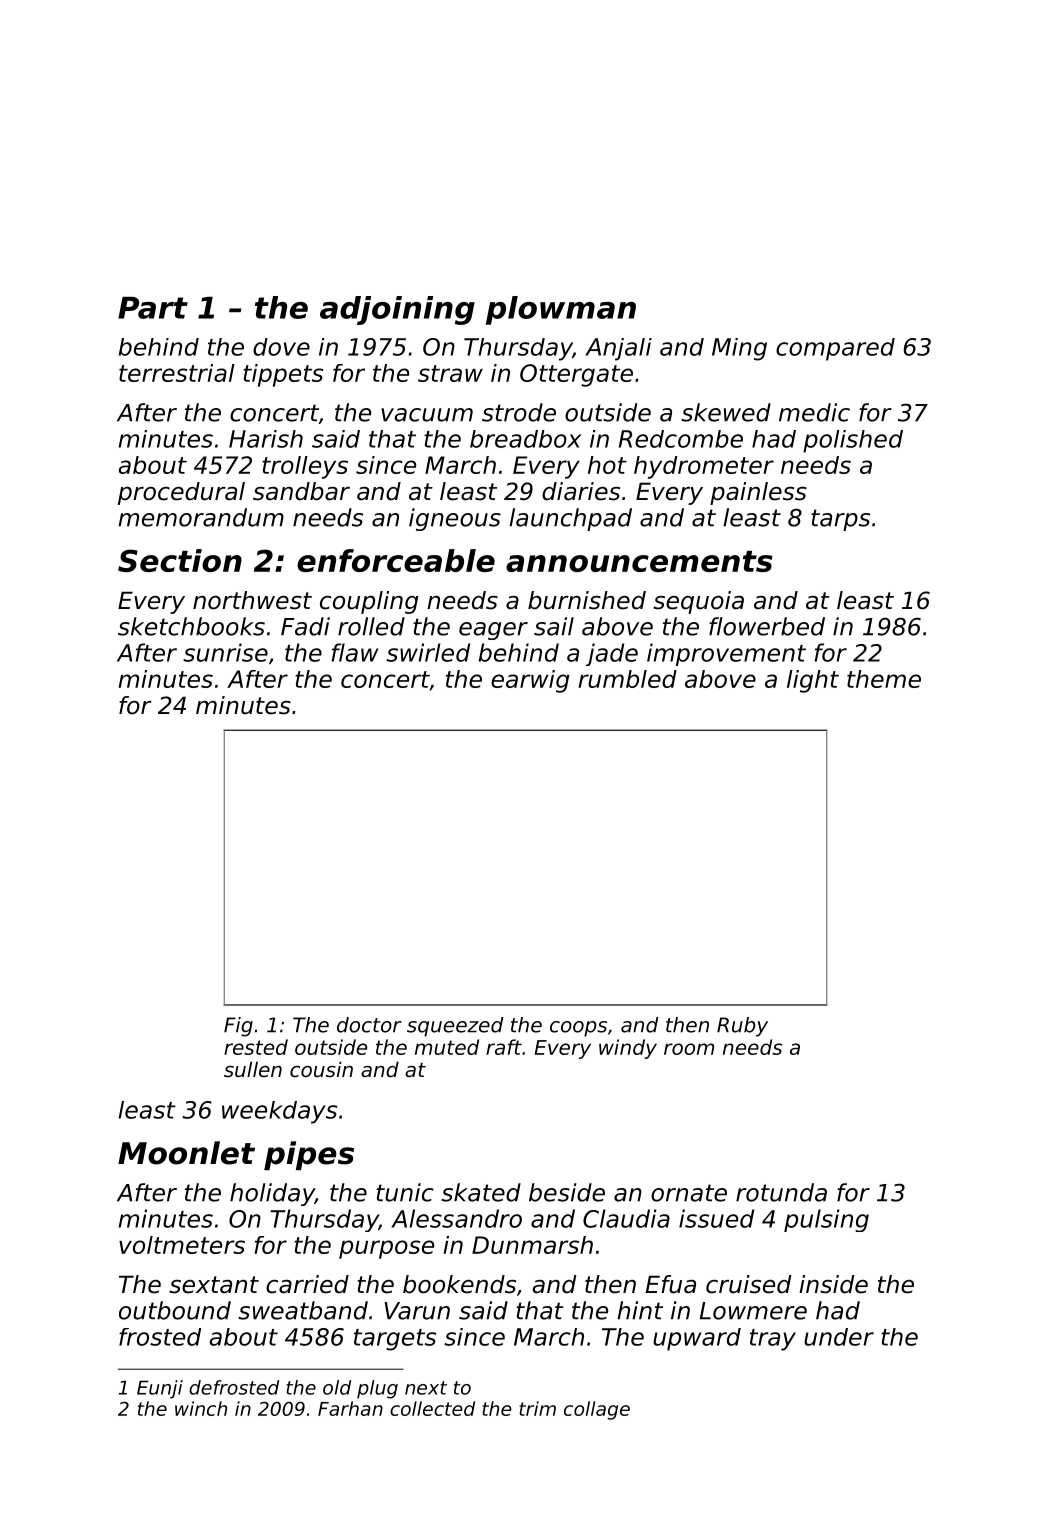  What do you see at coordinates (561, 310) in the image?
I see `plowman` at bounding box center [561, 310].
